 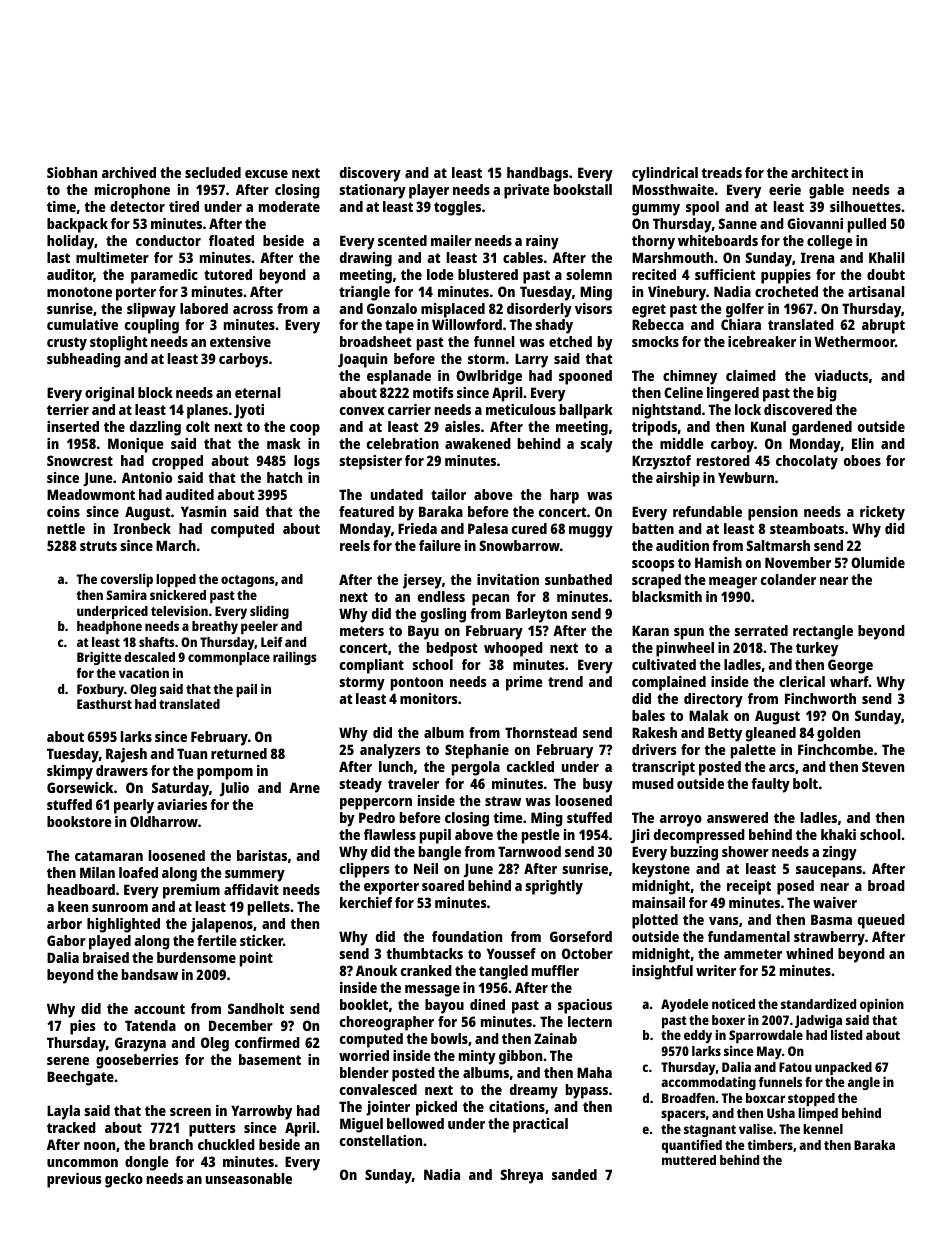 I want to click on Finchcombe, so click(x=835, y=749).
